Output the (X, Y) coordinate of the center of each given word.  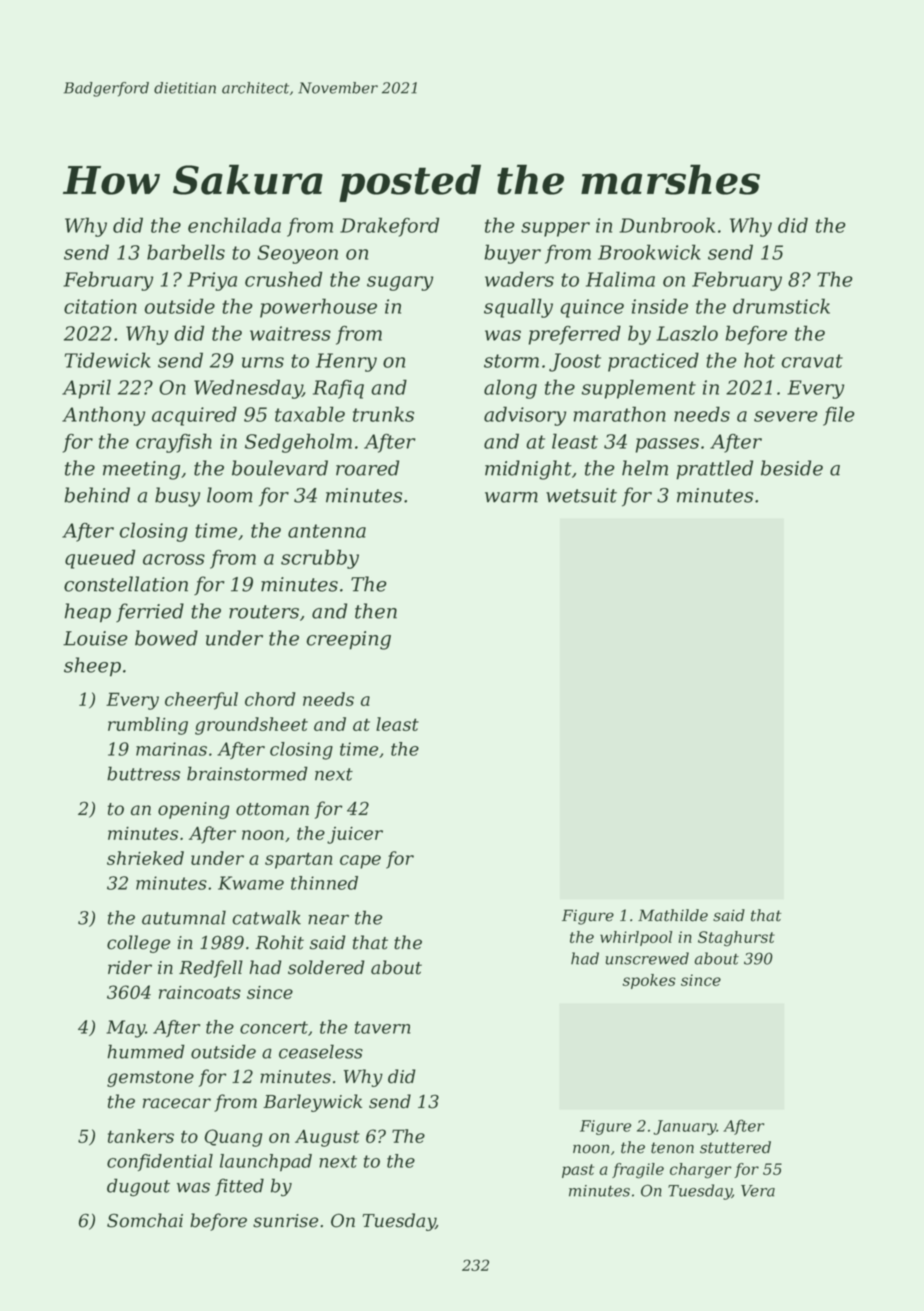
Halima (620, 279)
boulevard (280, 468)
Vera (758, 1191)
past (578, 1171)
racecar (177, 1103)
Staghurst (736, 939)
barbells (186, 252)
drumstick (781, 306)
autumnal (184, 917)
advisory (525, 416)
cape (360, 862)
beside (792, 468)
